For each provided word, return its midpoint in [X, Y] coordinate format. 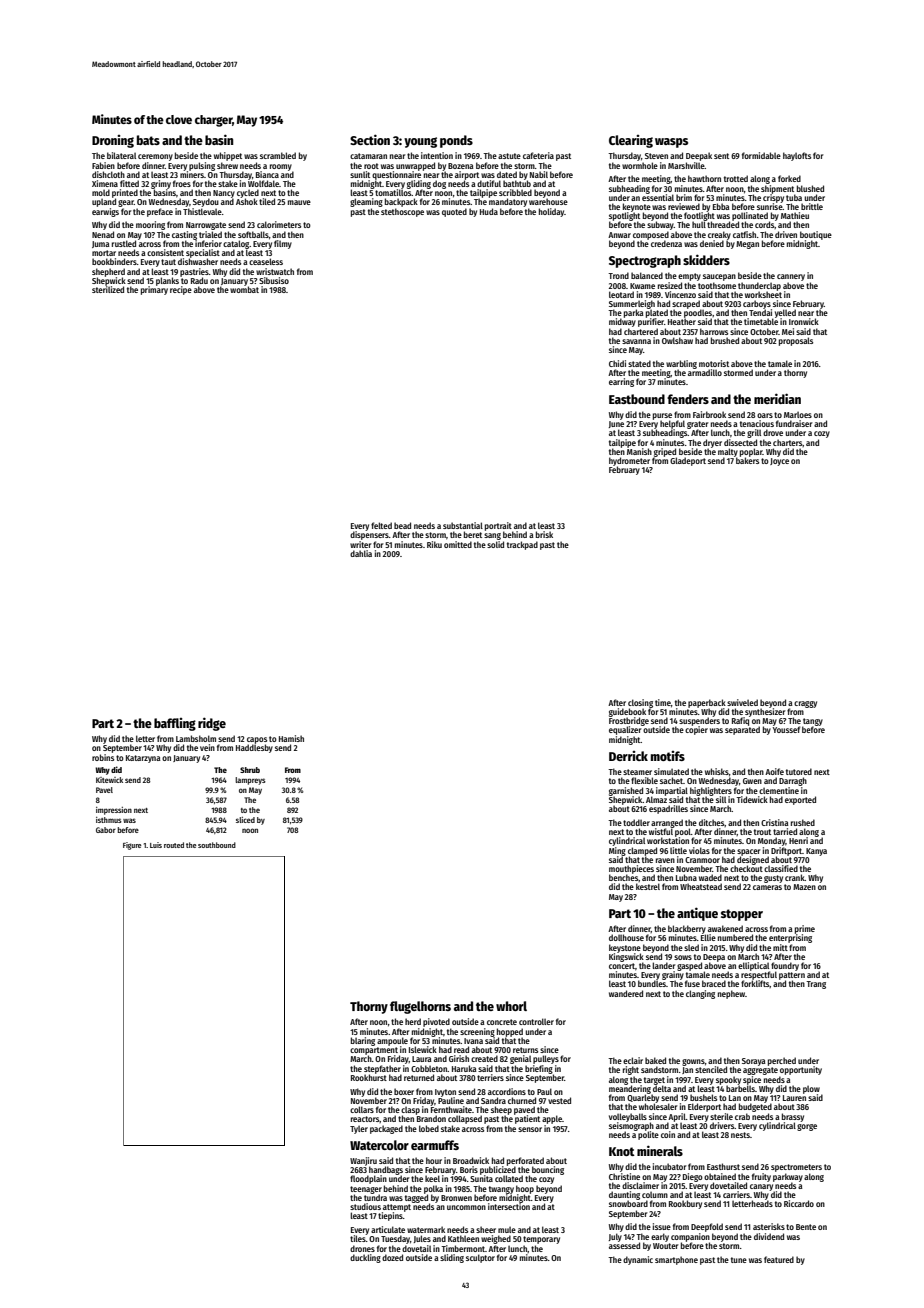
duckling [365, 1258]
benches [623, 877]
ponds [456, 141]
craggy [805, 704]
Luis [156, 845]
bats [148, 140]
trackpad [522, 545]
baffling [175, 724]
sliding [452, 1258]
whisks [717, 771]
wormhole [640, 165]
